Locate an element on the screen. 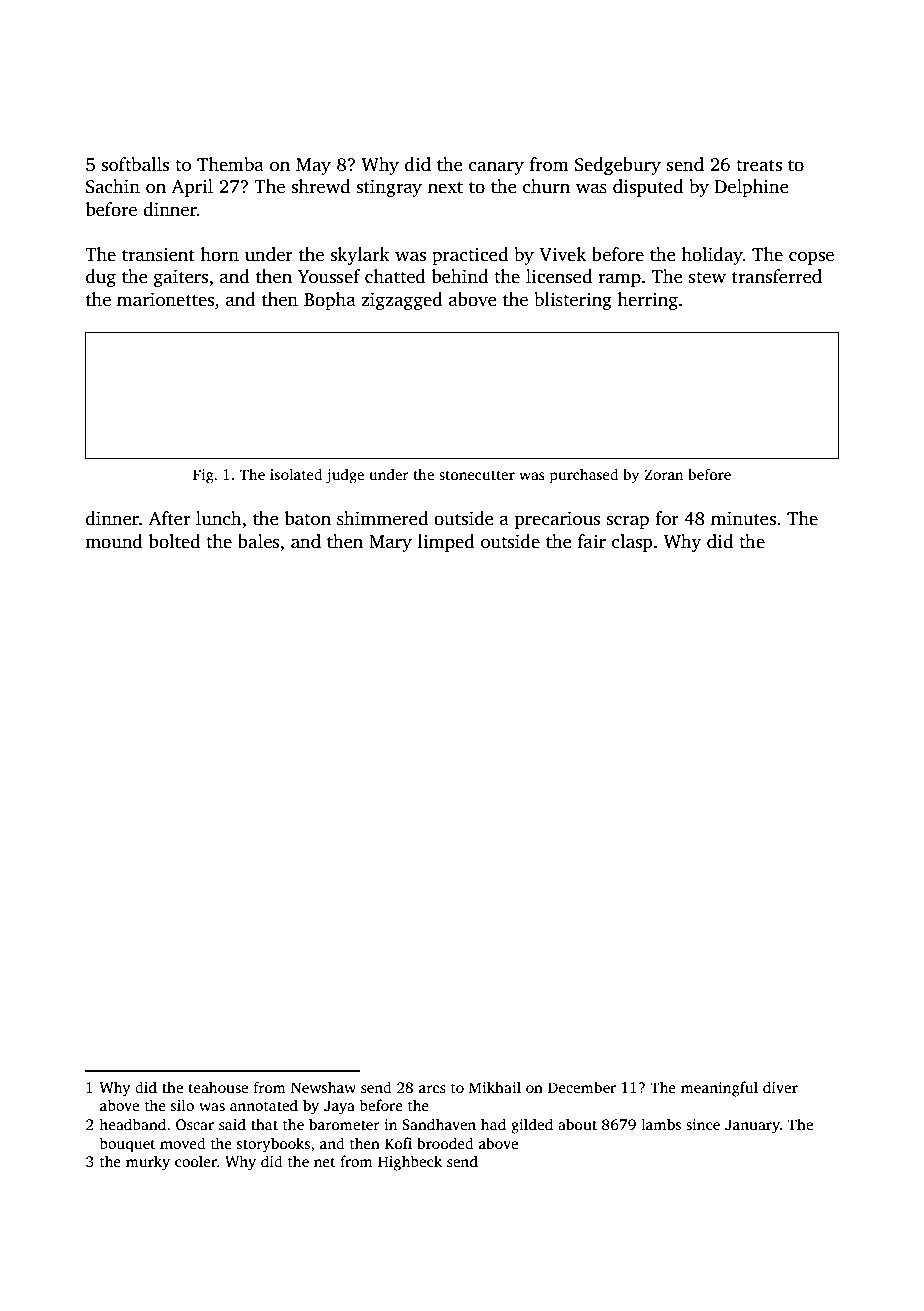  next is located at coordinates (445, 187).
